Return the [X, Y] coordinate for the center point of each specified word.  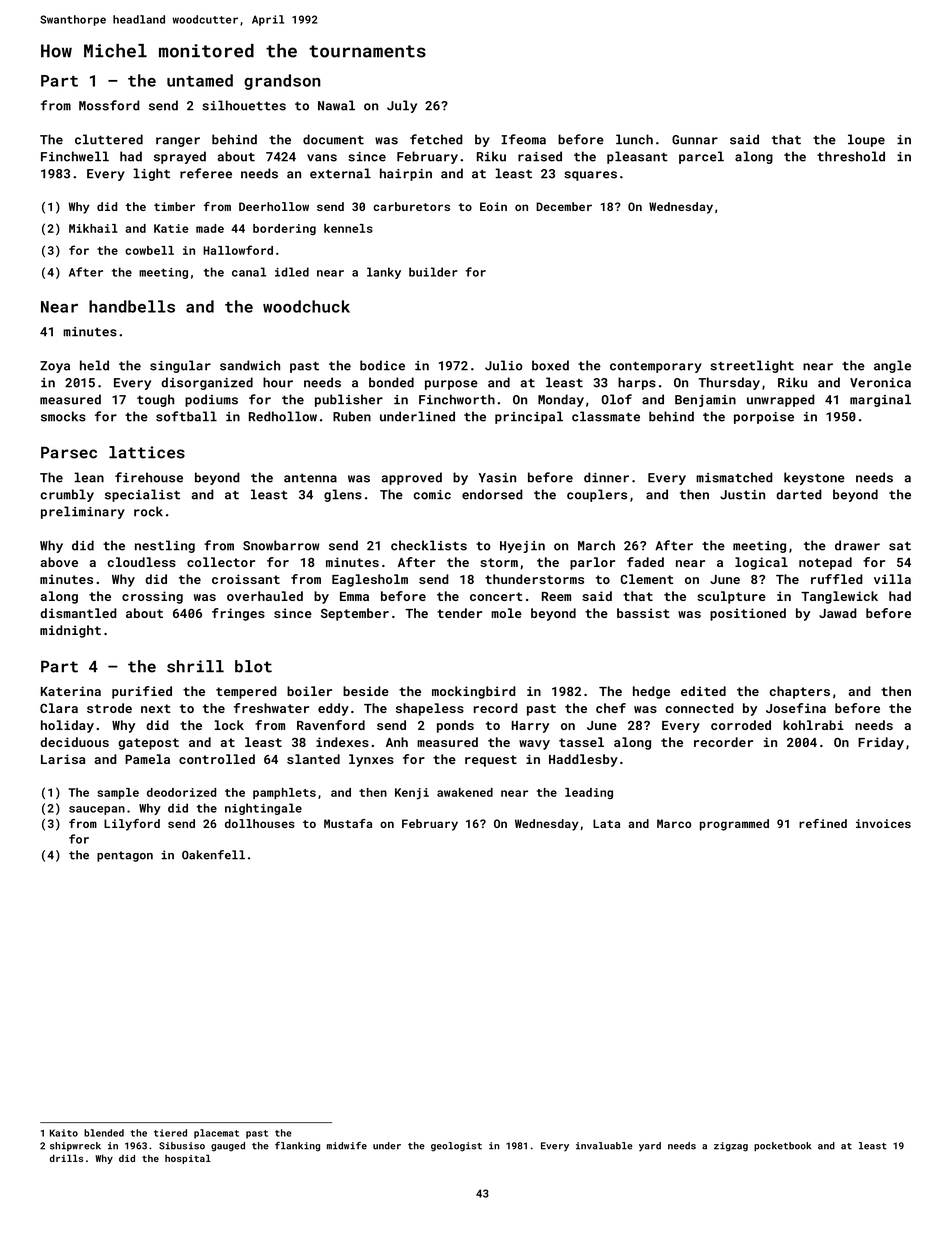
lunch [634, 139]
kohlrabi [813, 725]
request [491, 761]
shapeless [430, 709]
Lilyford [132, 825]
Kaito [64, 1133]
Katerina [71, 691]
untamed [200, 80]
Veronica [880, 383]
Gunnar [695, 140]
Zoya [55, 367]
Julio [504, 365]
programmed [734, 825]
